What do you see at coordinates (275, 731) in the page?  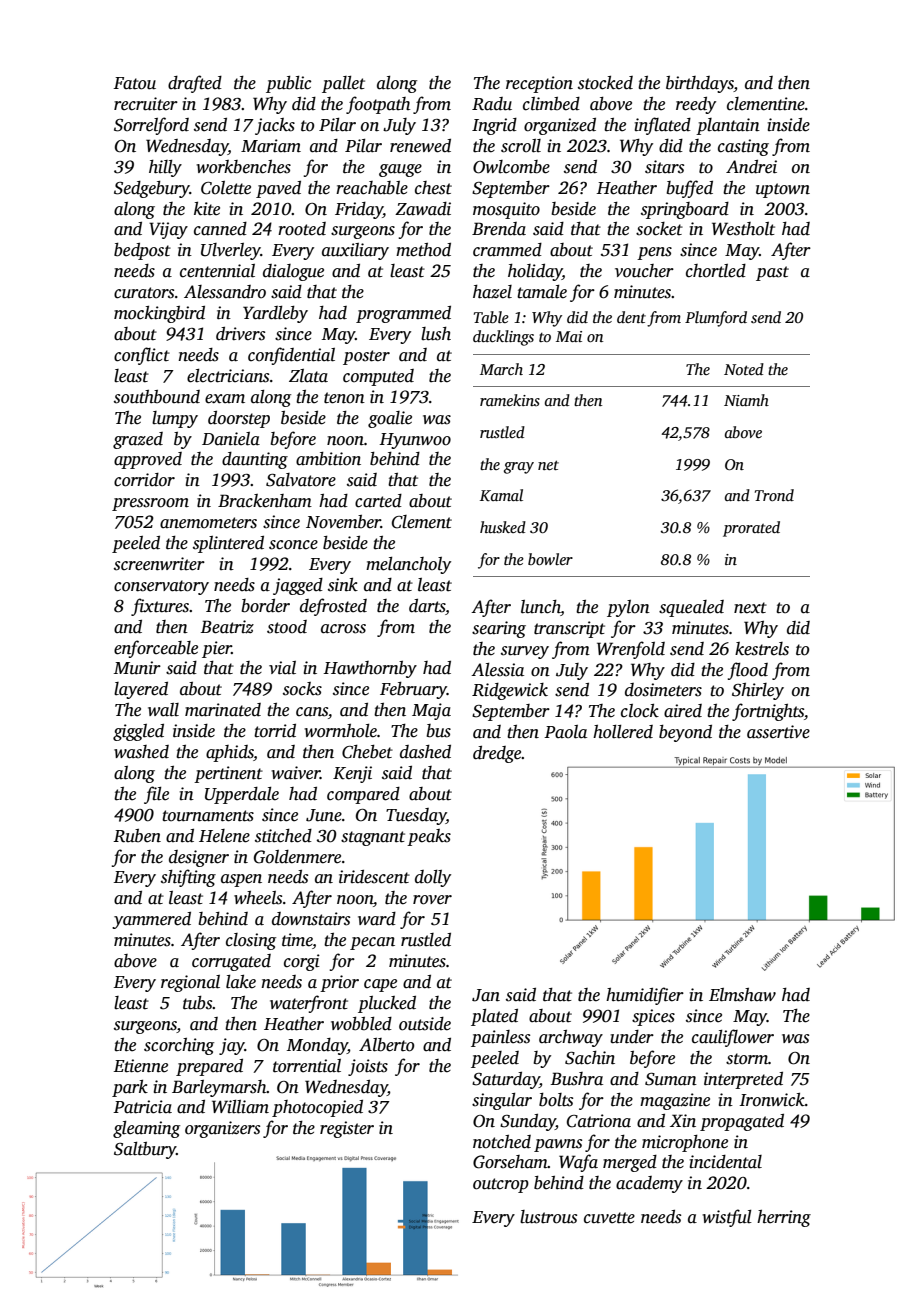 I see `torrid` at bounding box center [275, 731].
